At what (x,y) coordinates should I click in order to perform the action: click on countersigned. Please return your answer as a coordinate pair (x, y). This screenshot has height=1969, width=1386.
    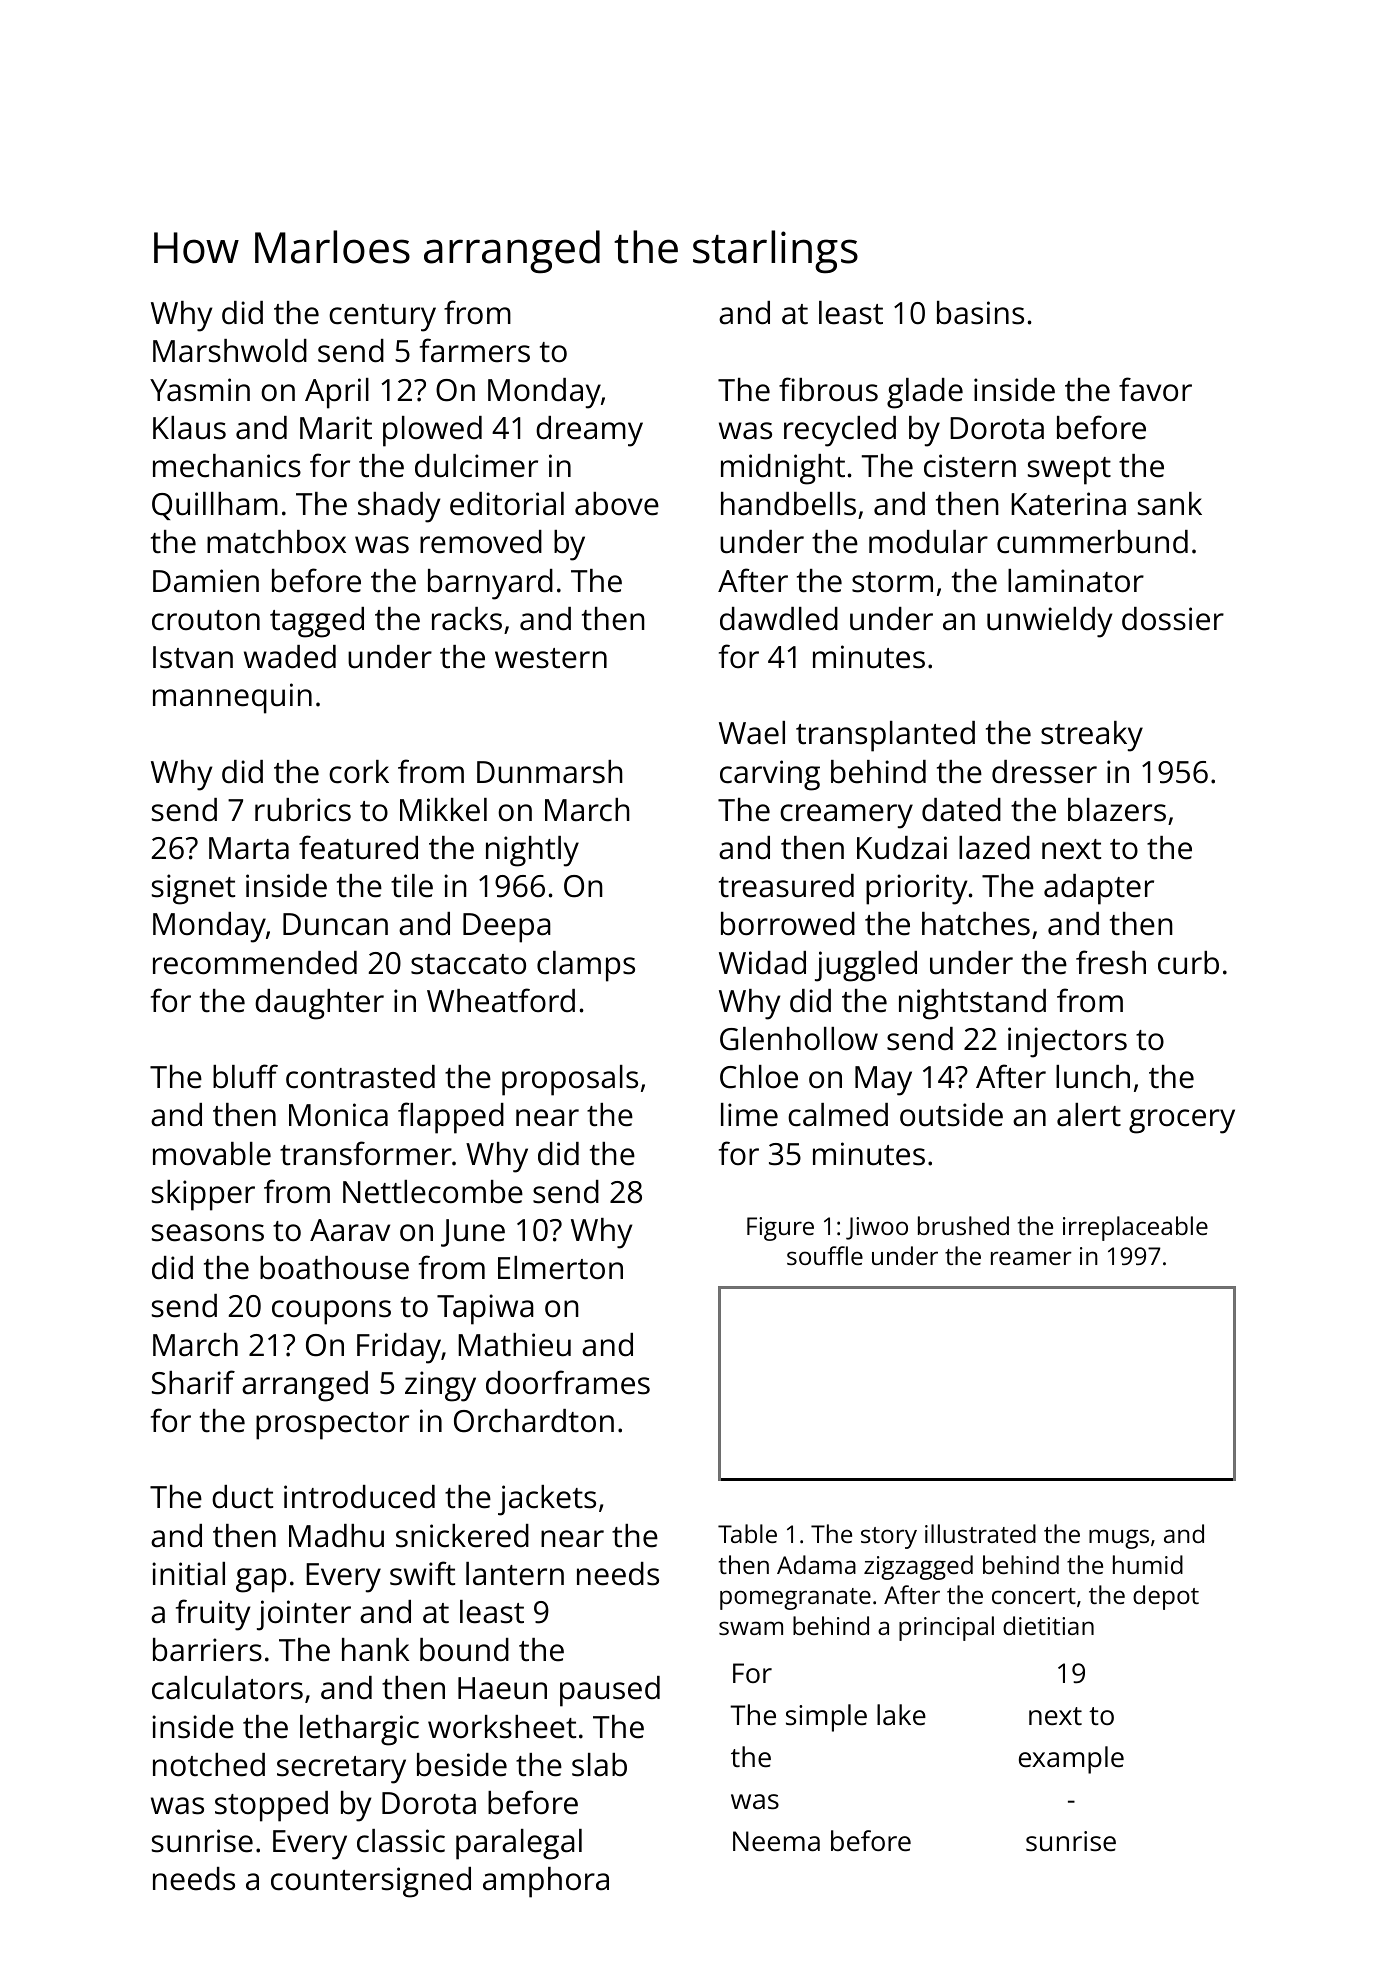
    Looking at the image, I should click on (371, 1882).
